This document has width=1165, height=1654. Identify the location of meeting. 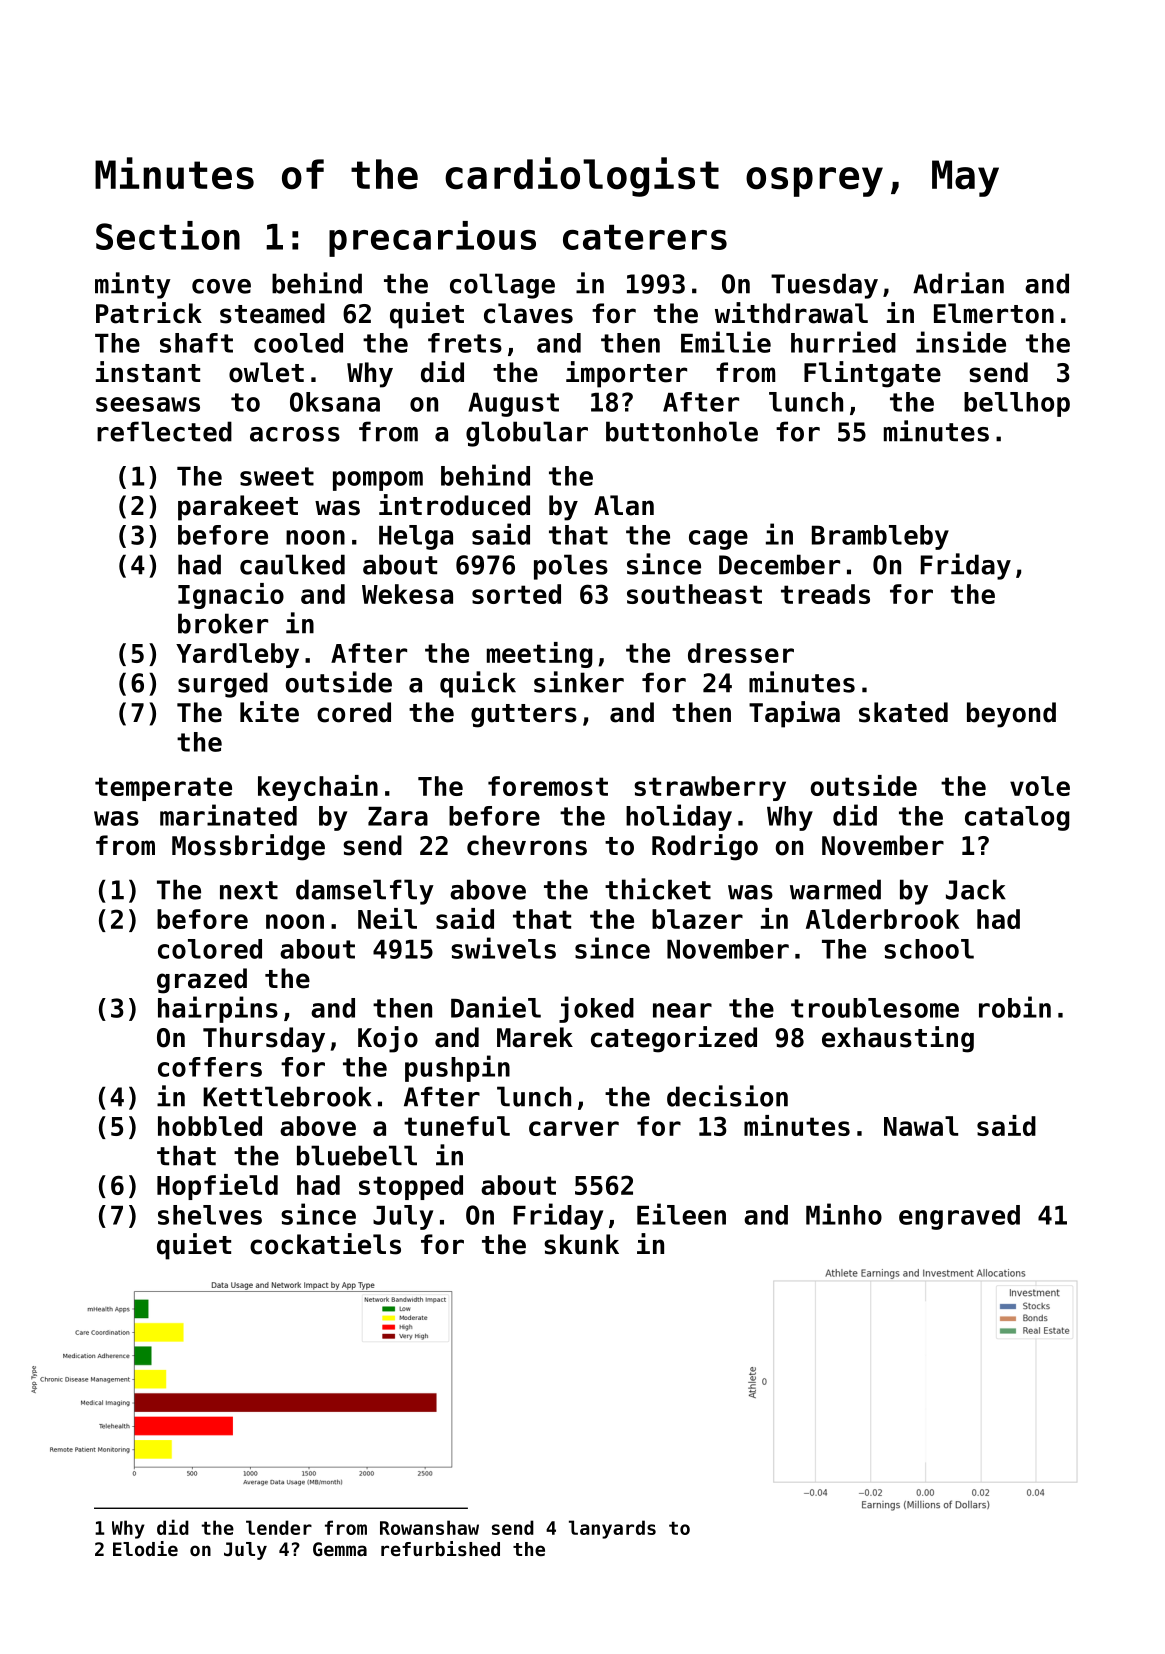
(540, 655).
